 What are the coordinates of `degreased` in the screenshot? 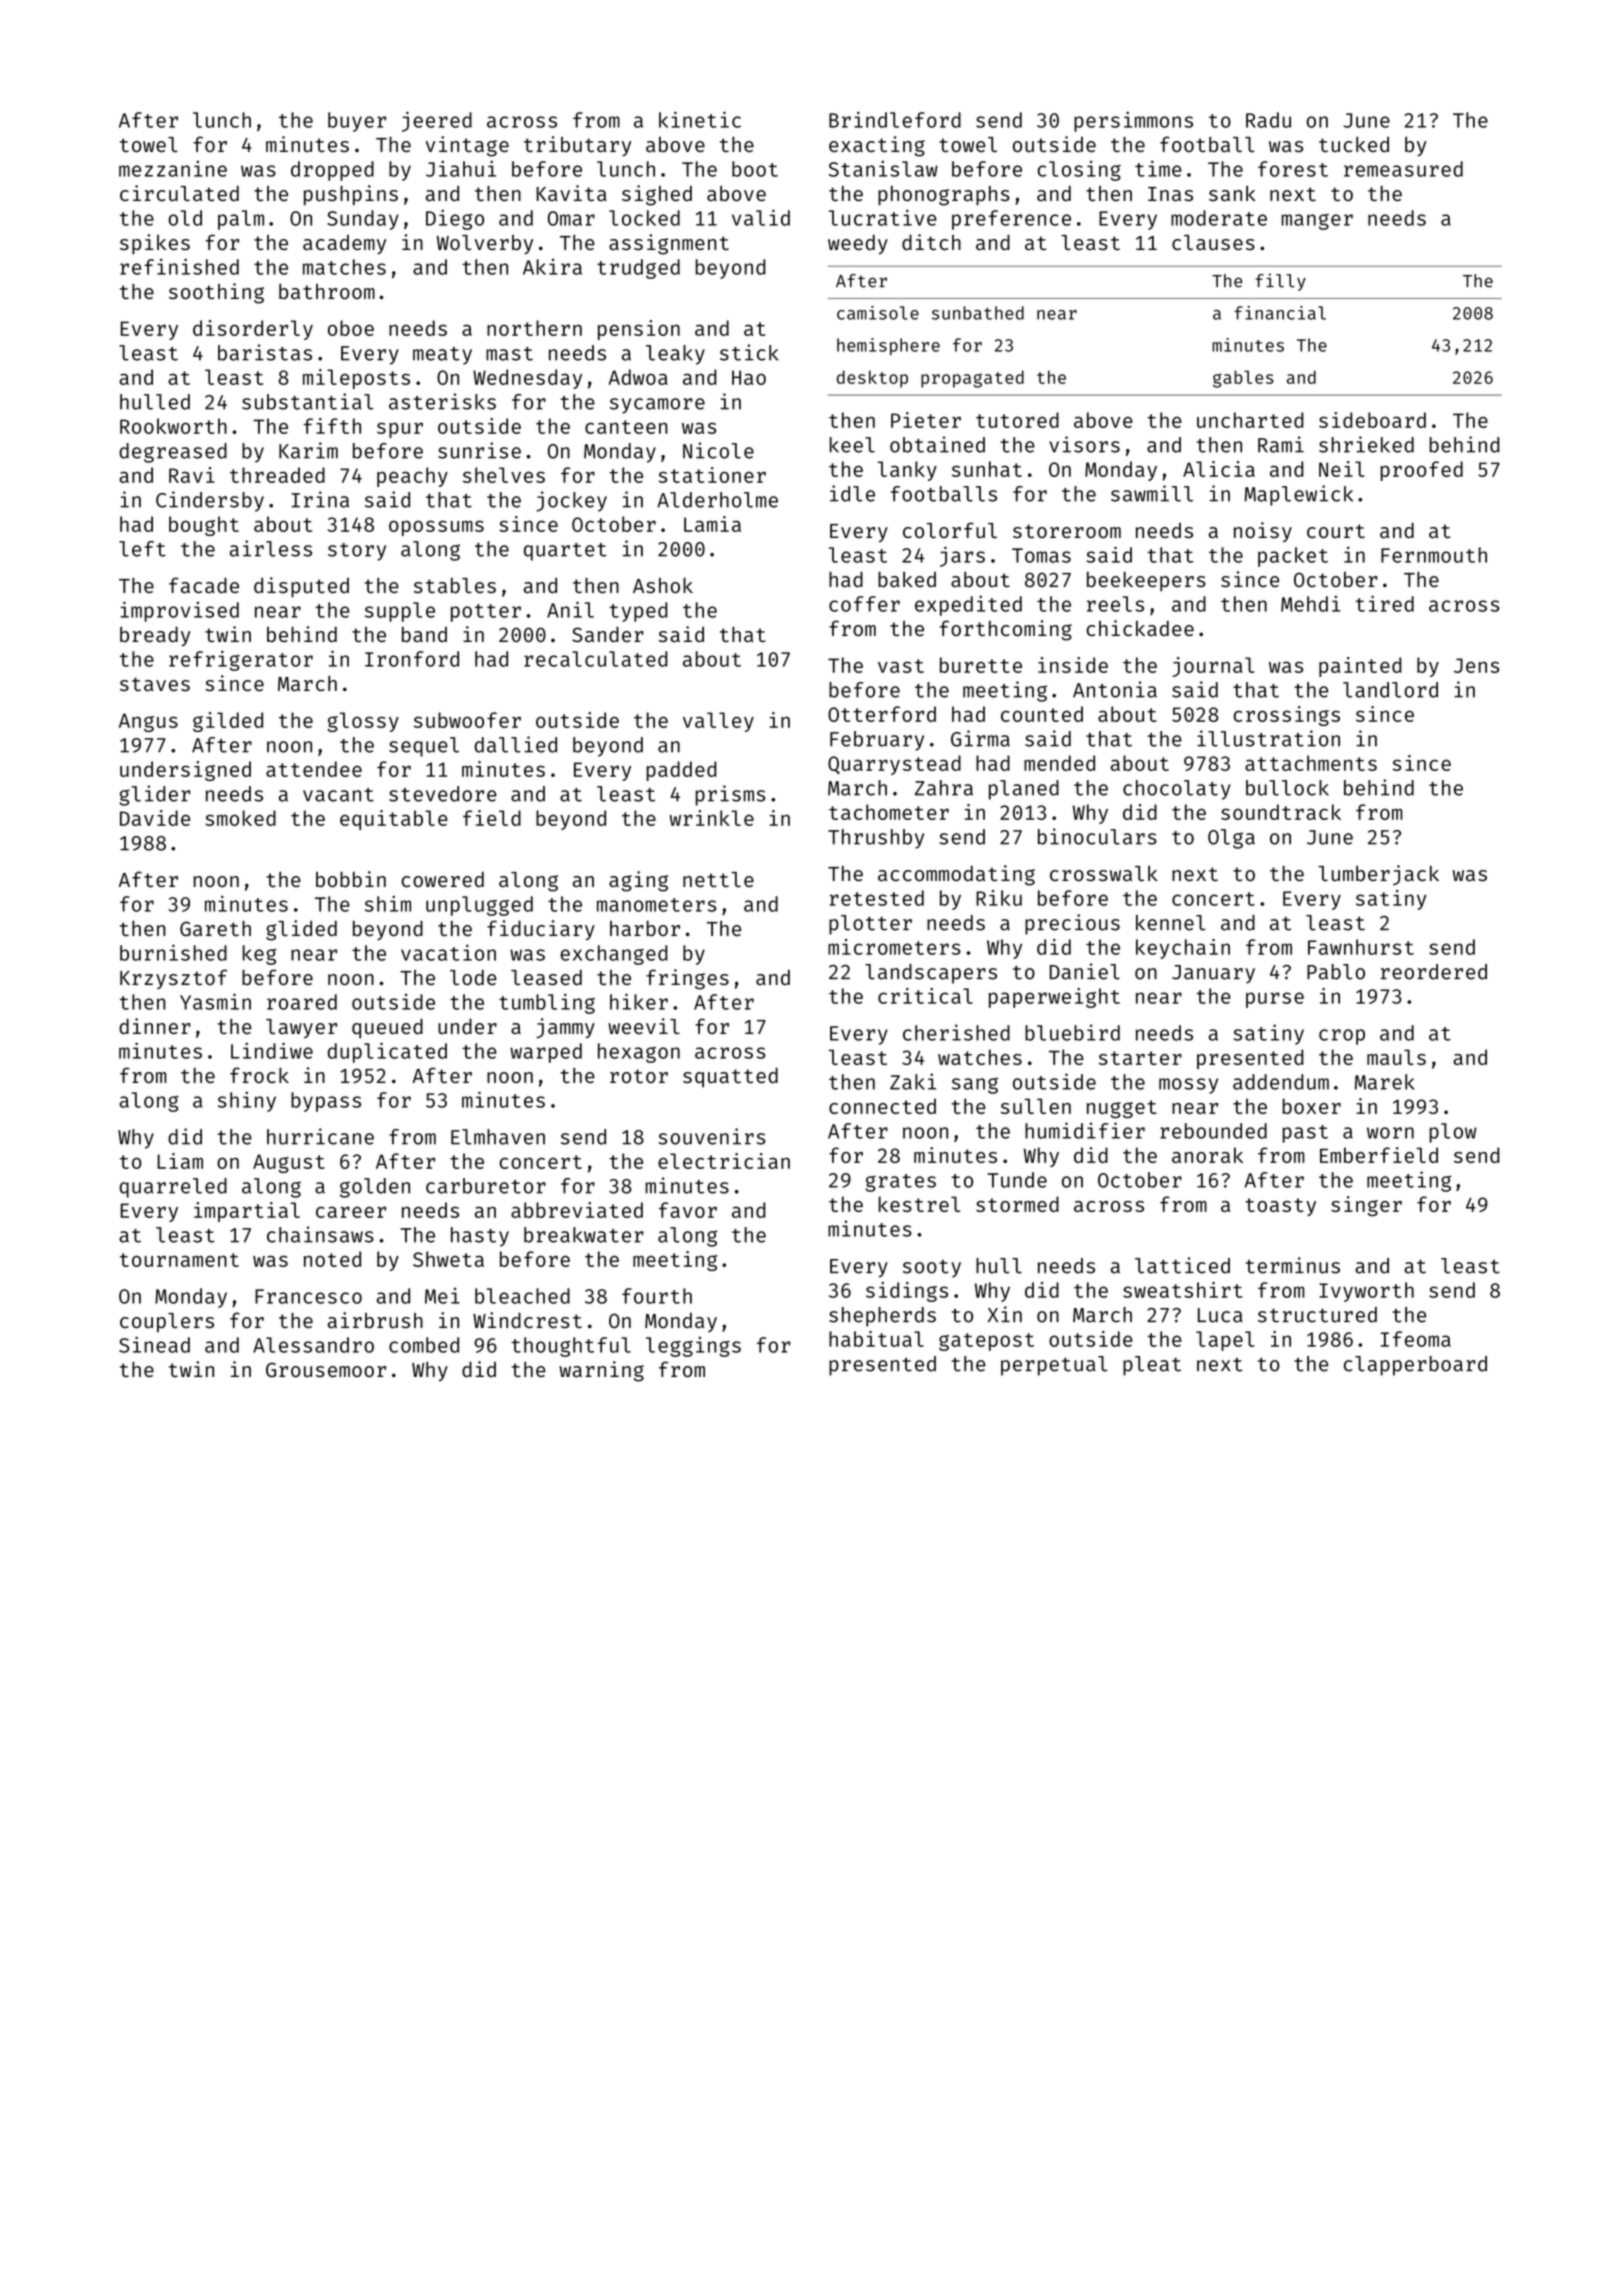 It's located at (173, 453).
